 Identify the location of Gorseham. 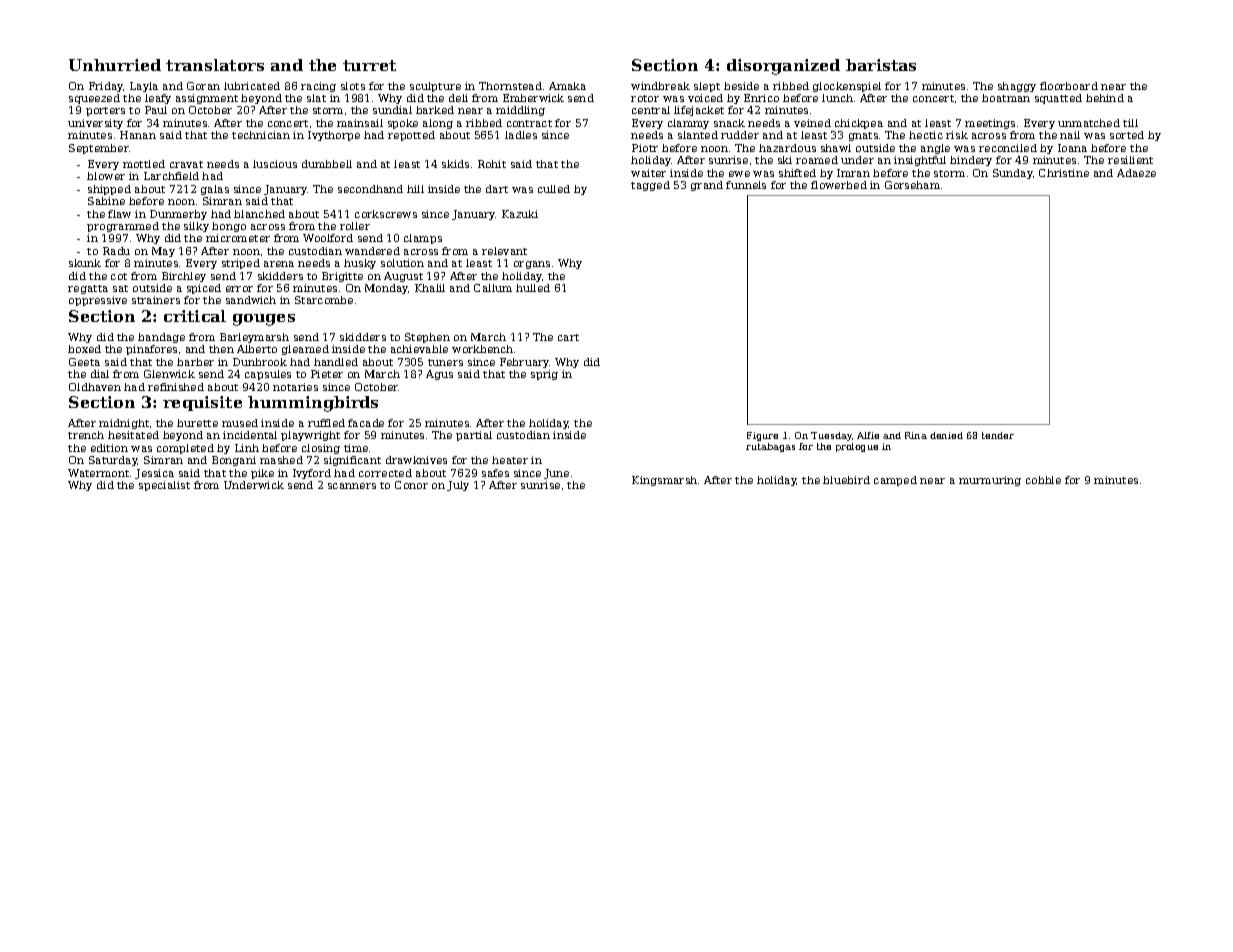
(912, 185).
